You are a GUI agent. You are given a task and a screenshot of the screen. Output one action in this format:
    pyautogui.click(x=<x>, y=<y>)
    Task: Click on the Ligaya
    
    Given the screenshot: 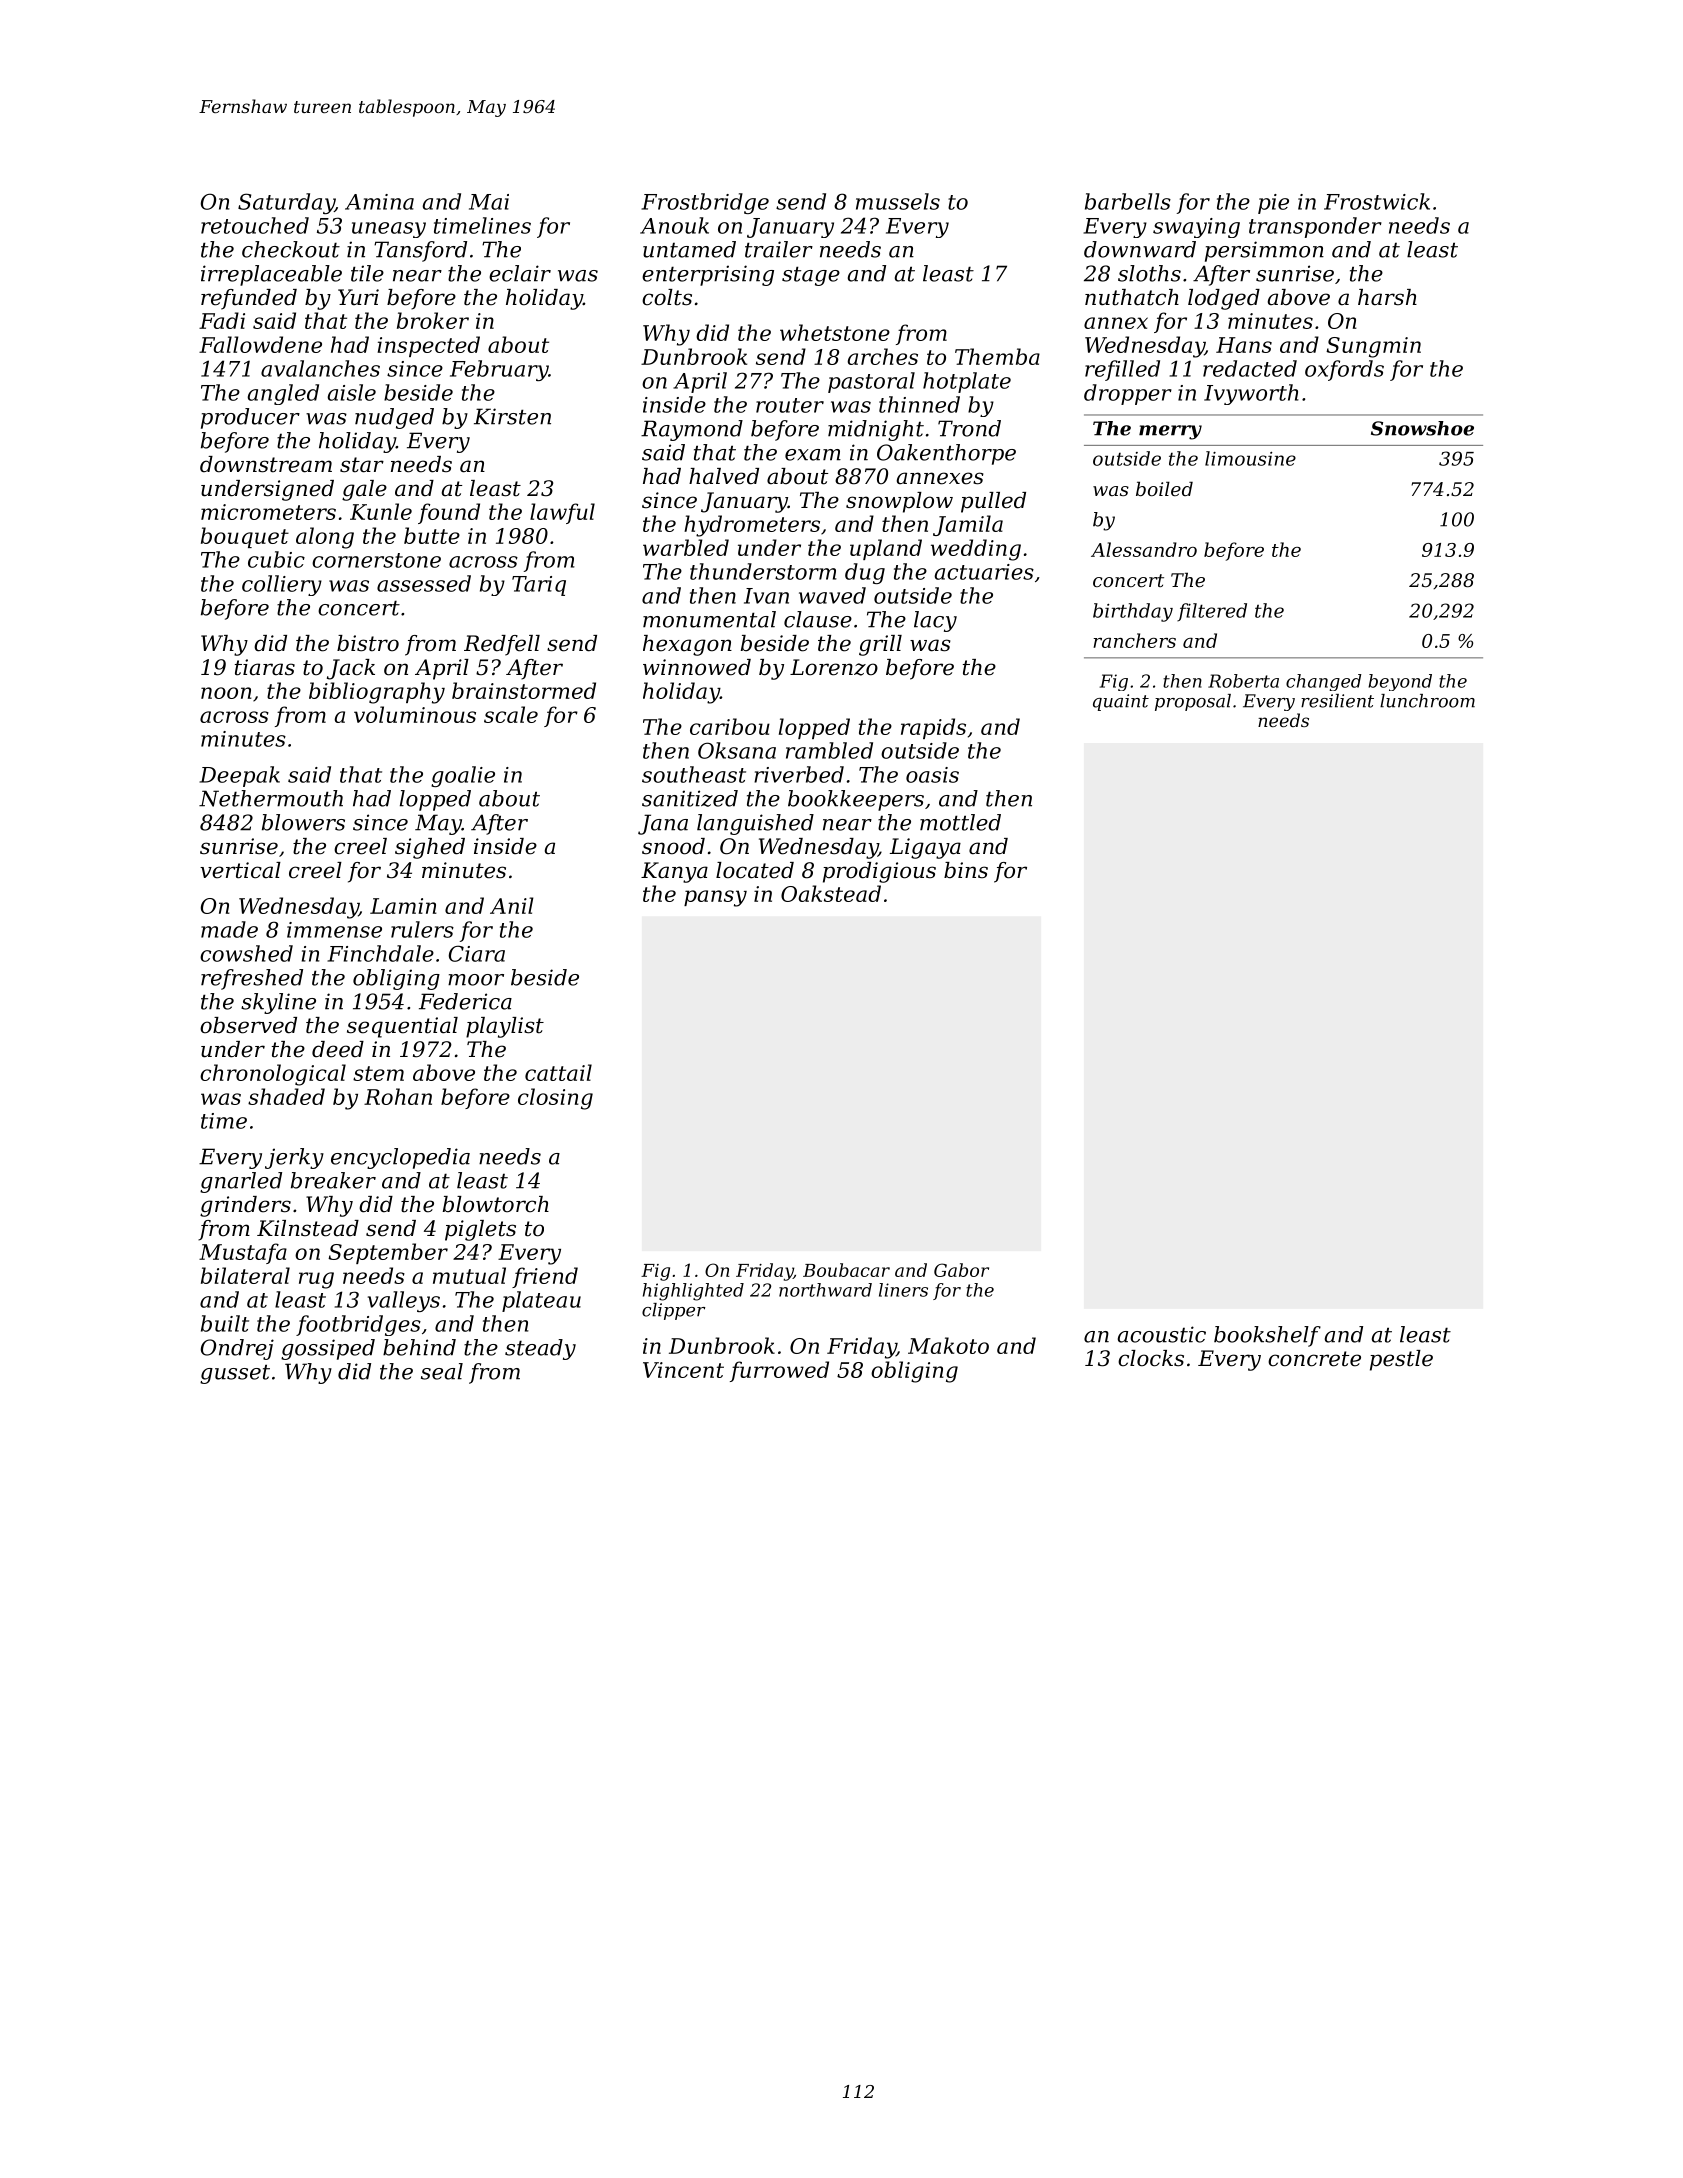 What is the action you would take?
    pyautogui.click(x=925, y=848)
